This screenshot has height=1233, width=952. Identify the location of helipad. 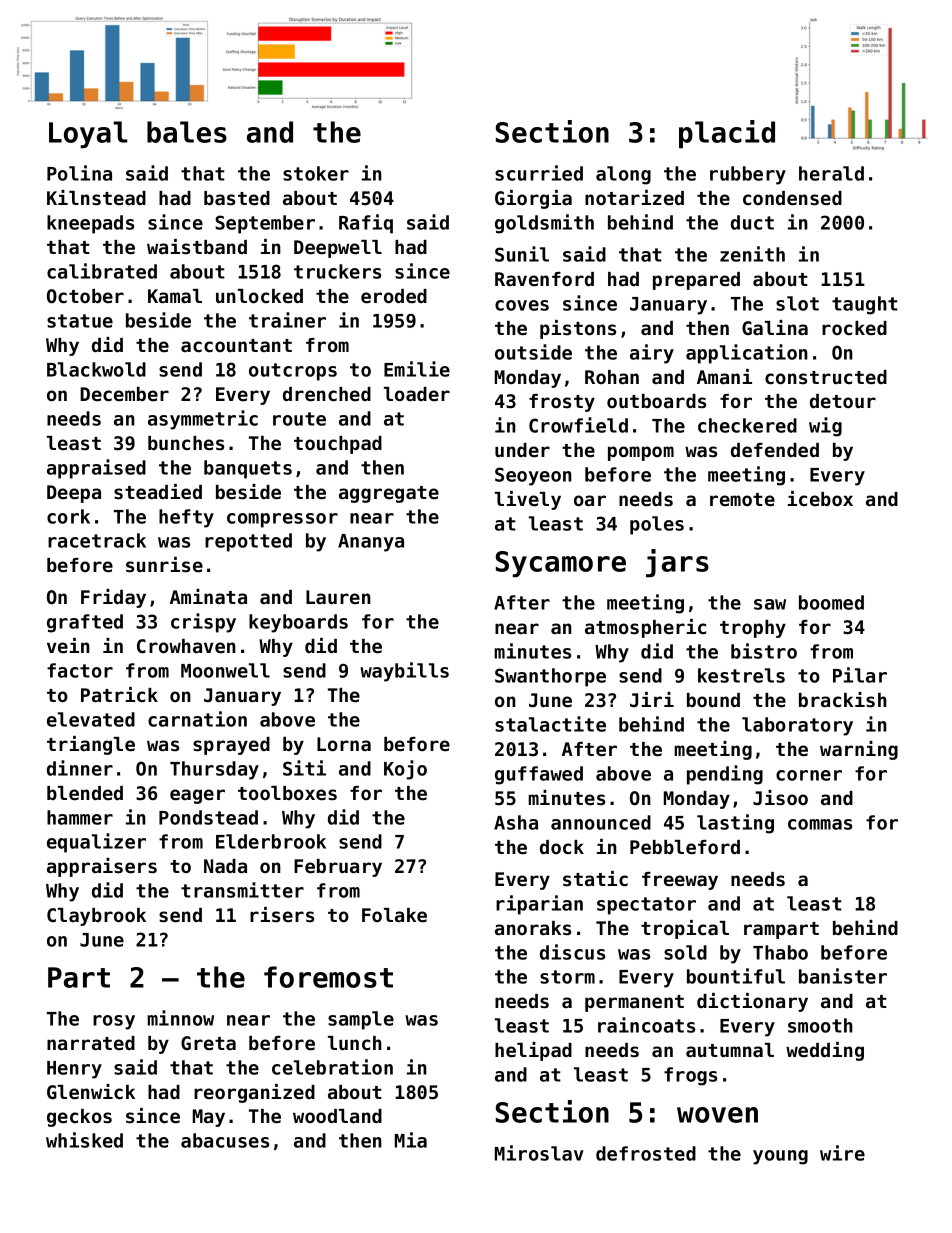
(533, 1051).
